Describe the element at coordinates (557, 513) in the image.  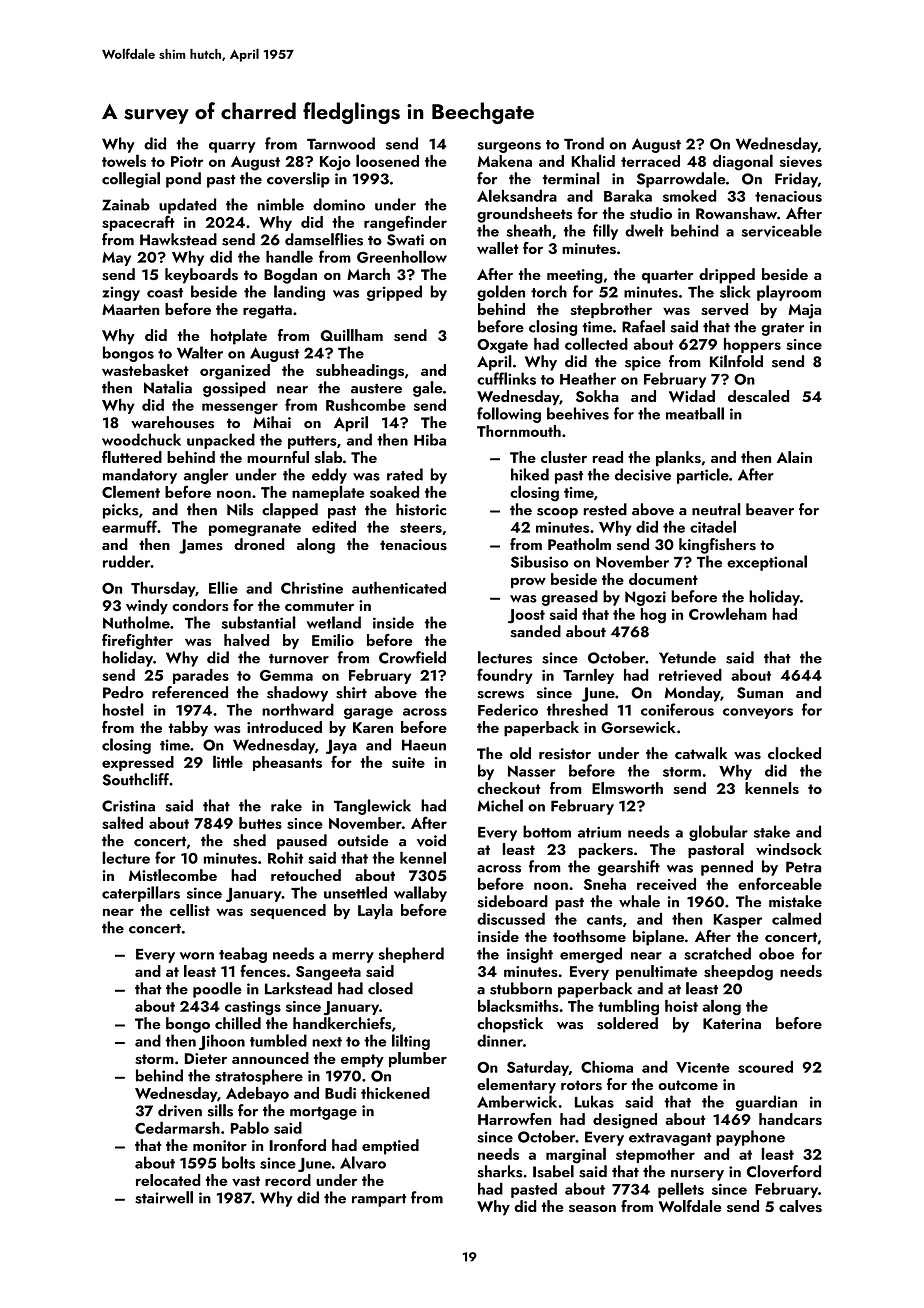
I see `scoop` at that location.
